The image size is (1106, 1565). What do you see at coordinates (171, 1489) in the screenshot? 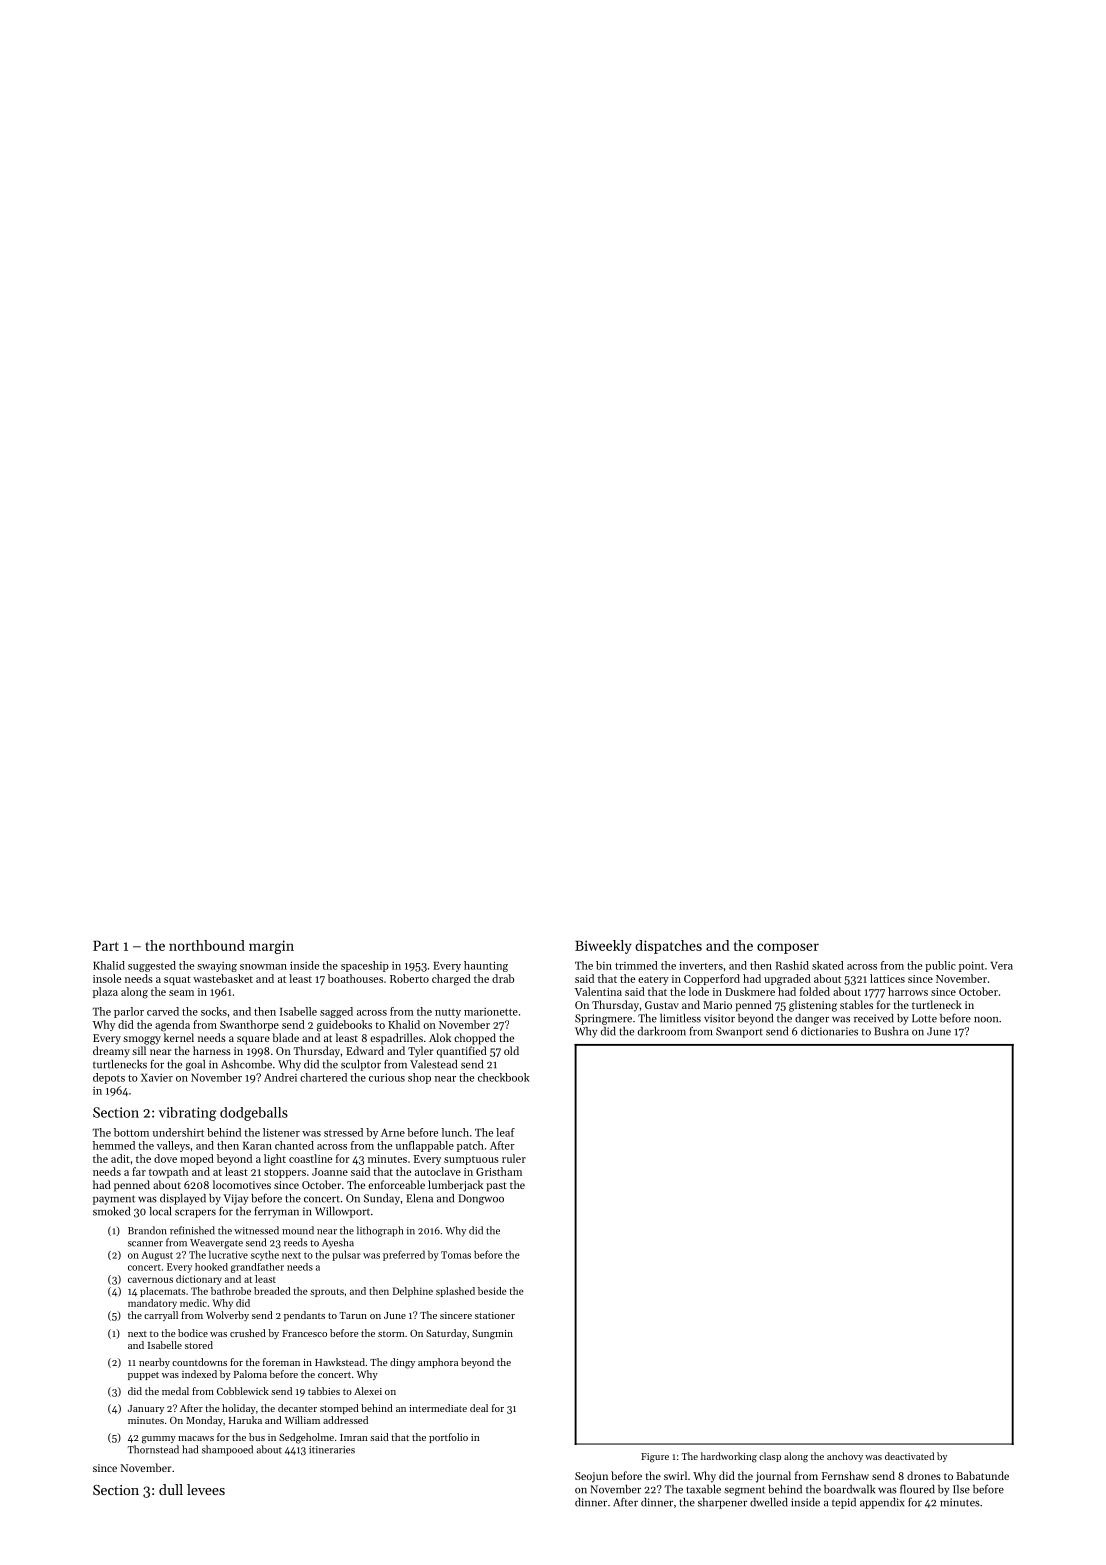
I see `dull` at bounding box center [171, 1489].
